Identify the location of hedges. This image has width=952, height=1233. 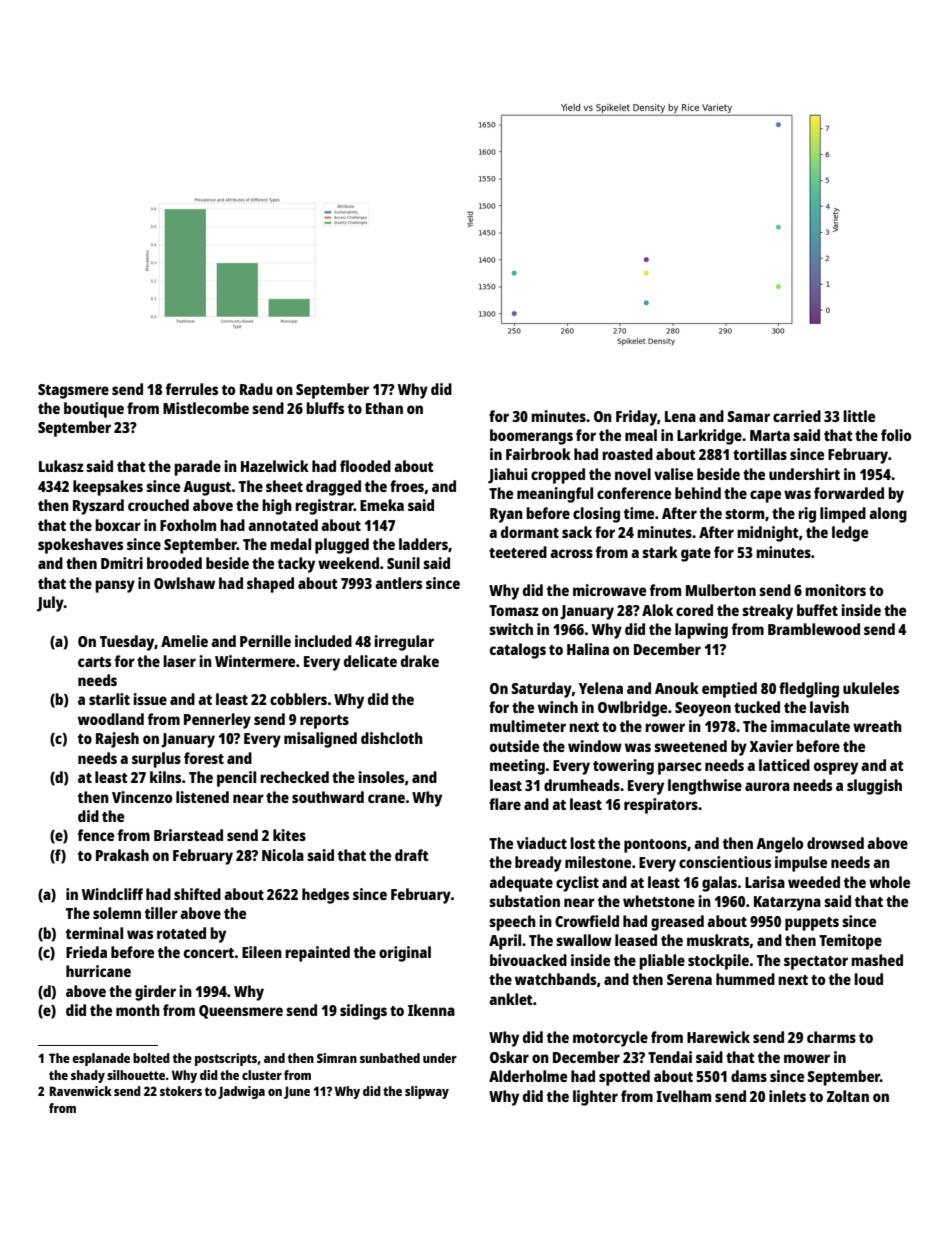
(325, 896).
